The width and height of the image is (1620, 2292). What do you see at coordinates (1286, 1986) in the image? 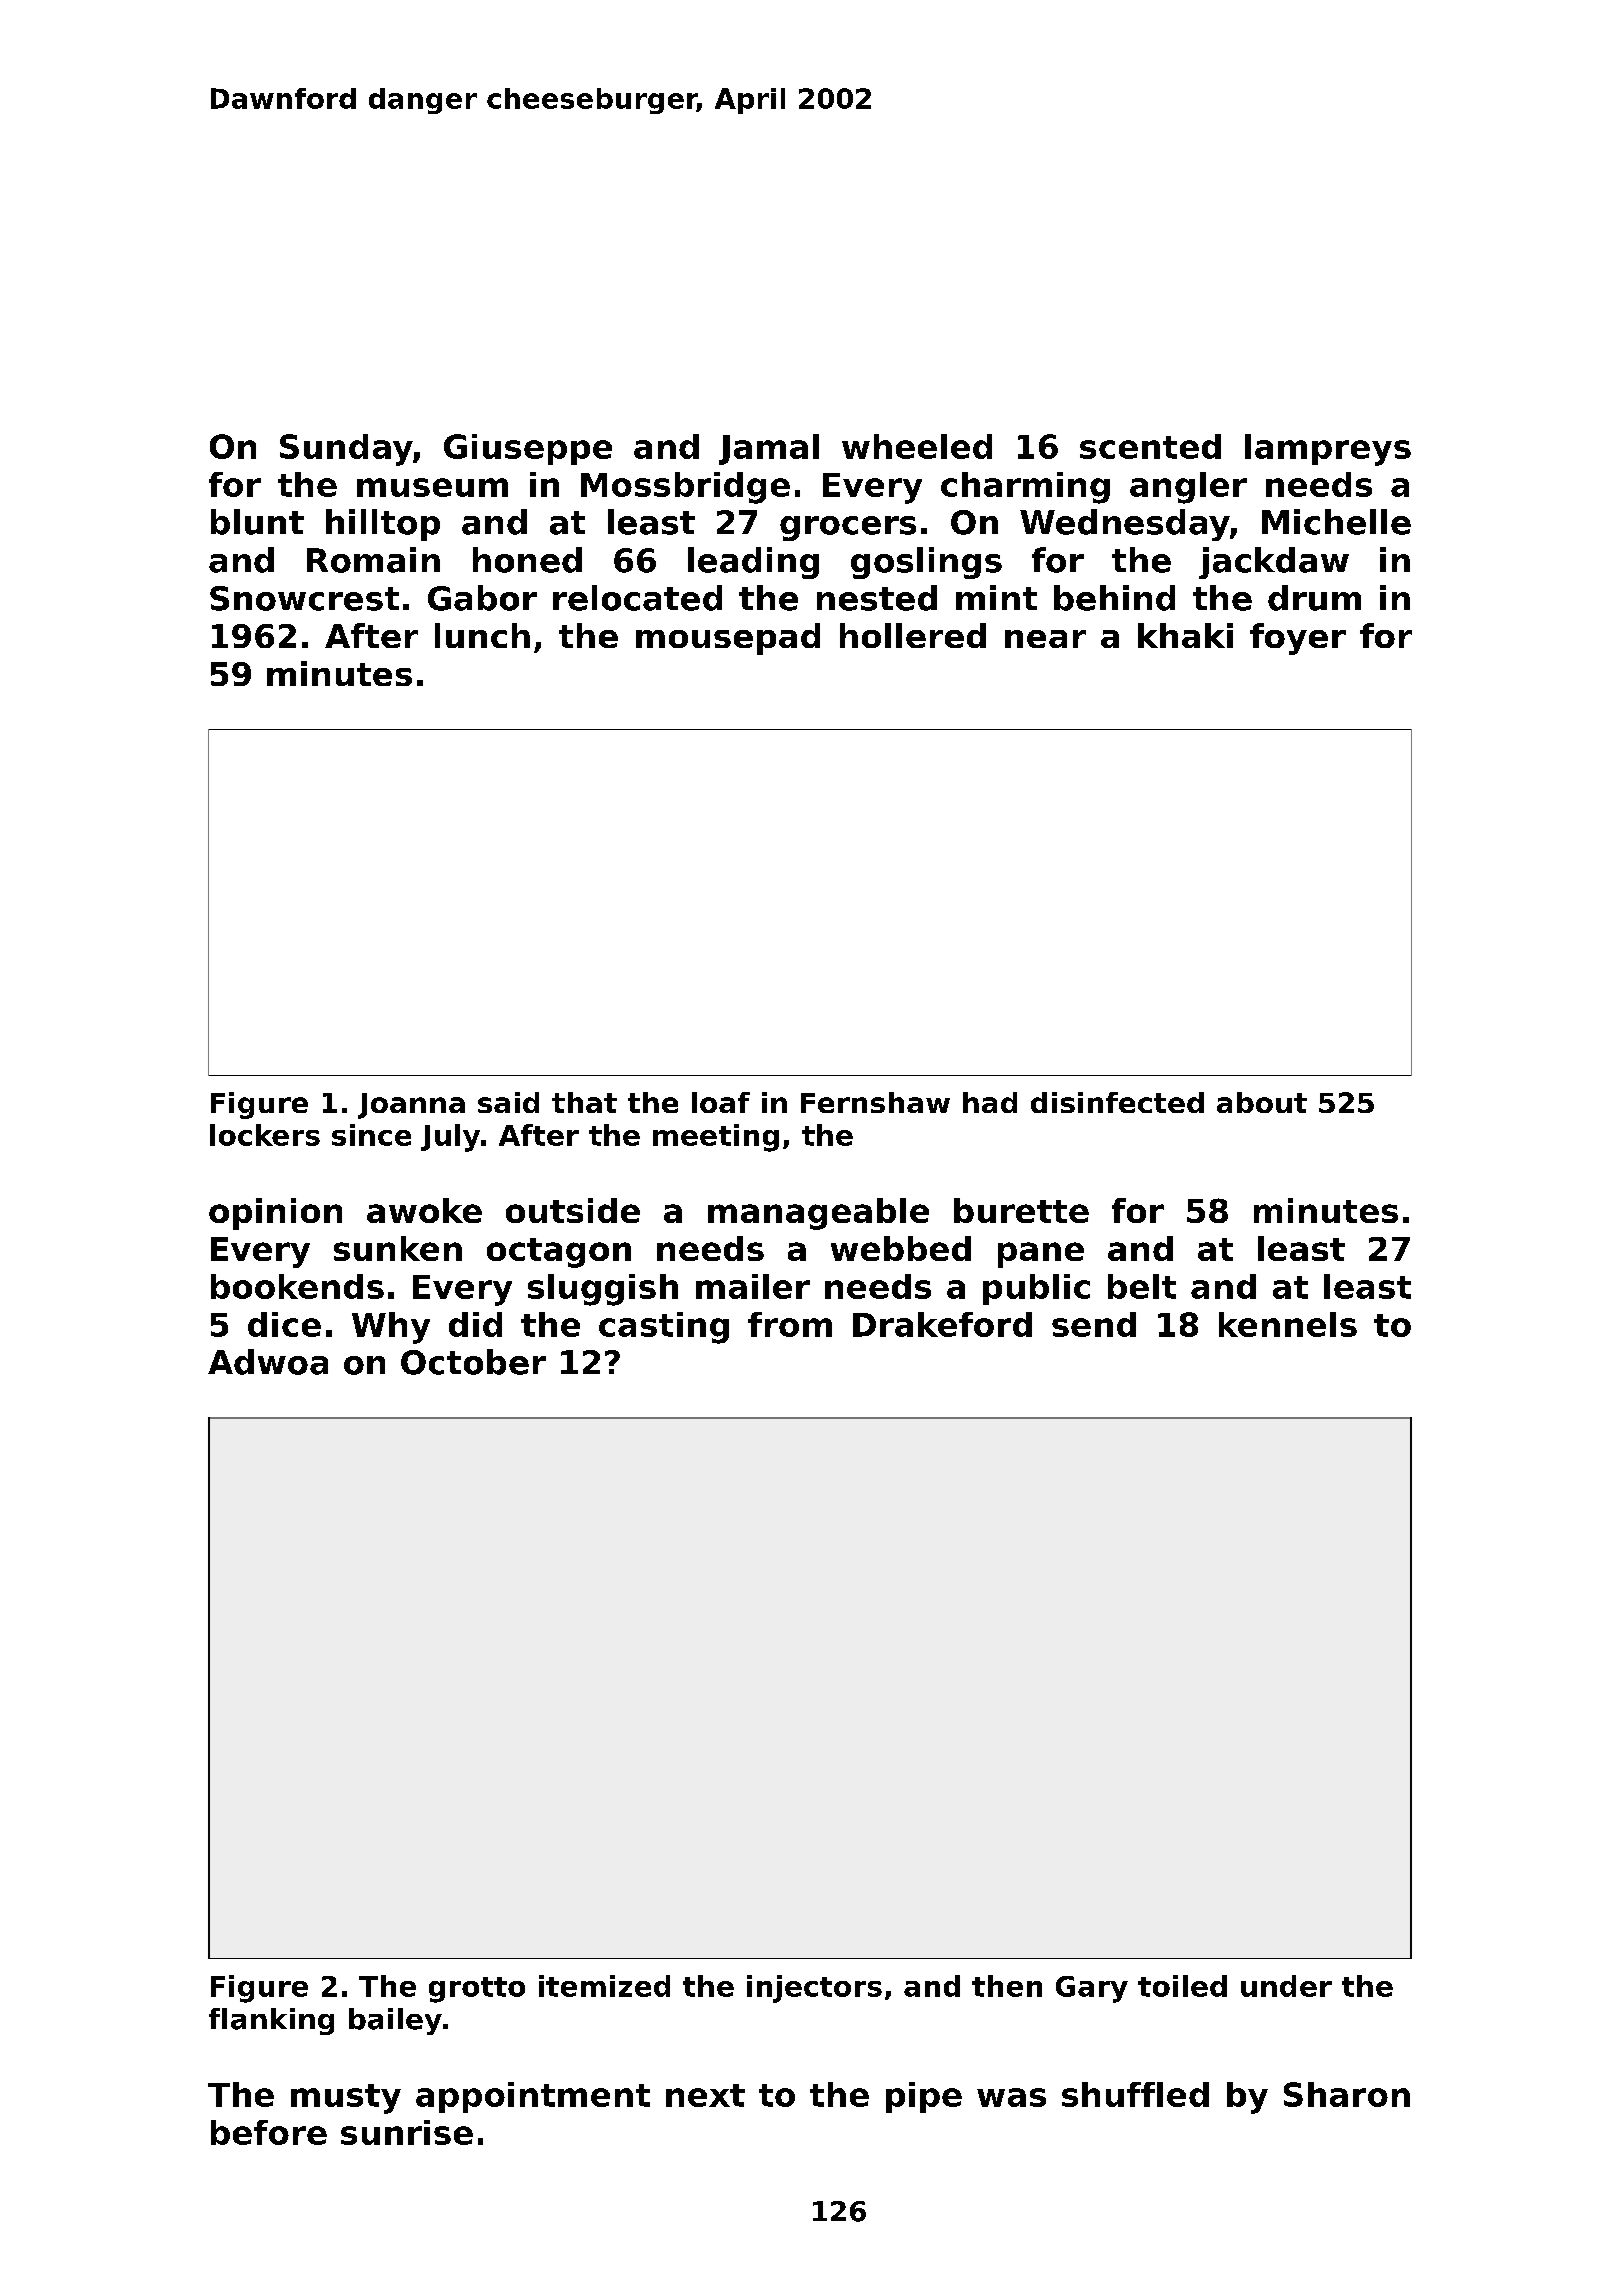
I see `under` at bounding box center [1286, 1986].
